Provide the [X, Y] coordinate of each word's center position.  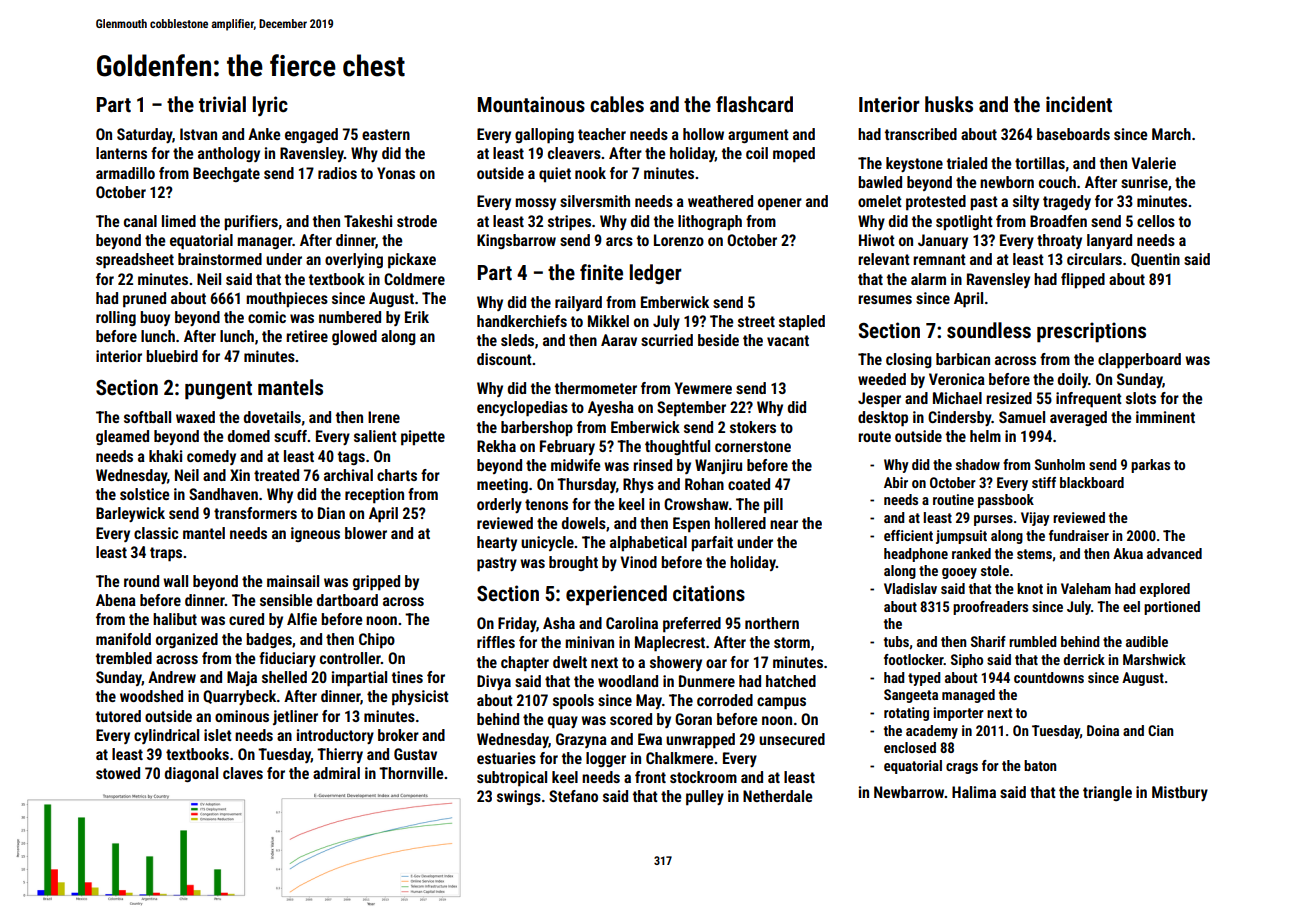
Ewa [650, 739]
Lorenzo [679, 240]
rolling [116, 318]
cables [617, 104]
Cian [1160, 730]
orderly [499, 505]
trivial [222, 104]
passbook [1006, 501]
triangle [1107, 793]
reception [374, 496]
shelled [284, 677]
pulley [705, 798]
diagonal [191, 774]
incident [1079, 104]
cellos [1156, 221]
